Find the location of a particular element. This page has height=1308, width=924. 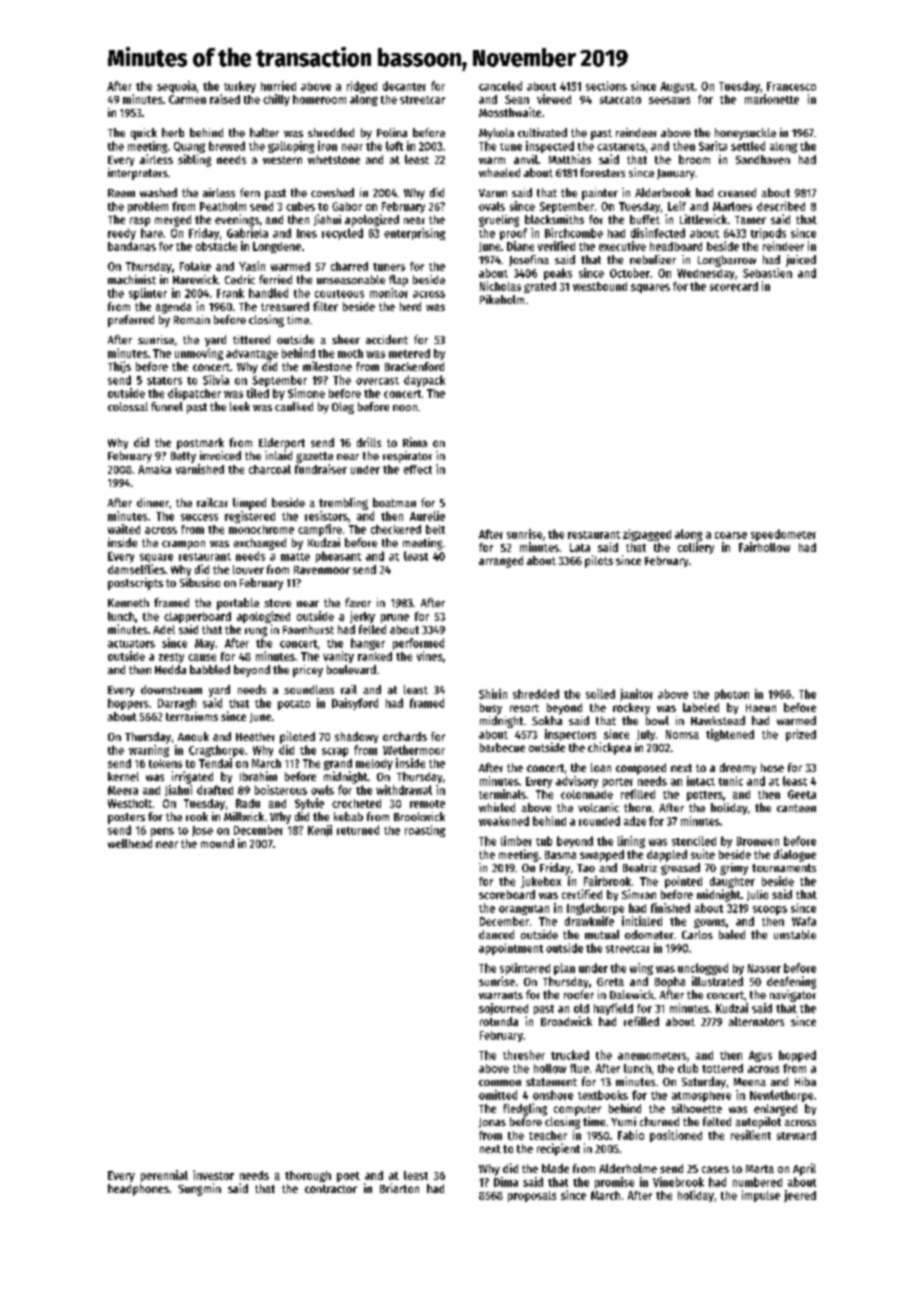

pheasant is located at coordinates (338, 557).
